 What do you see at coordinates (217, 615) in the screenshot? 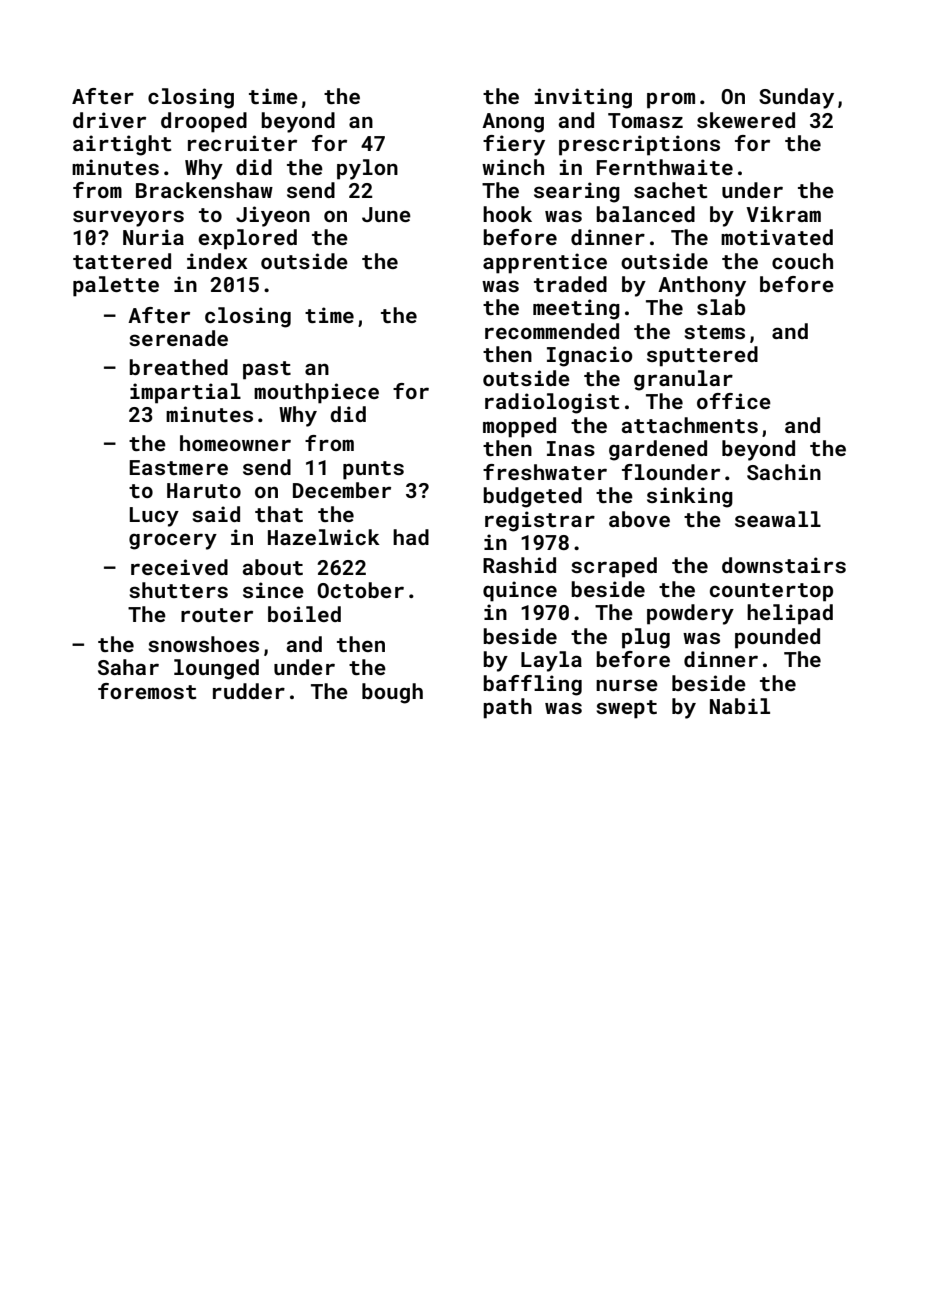
I see `router` at bounding box center [217, 615].
